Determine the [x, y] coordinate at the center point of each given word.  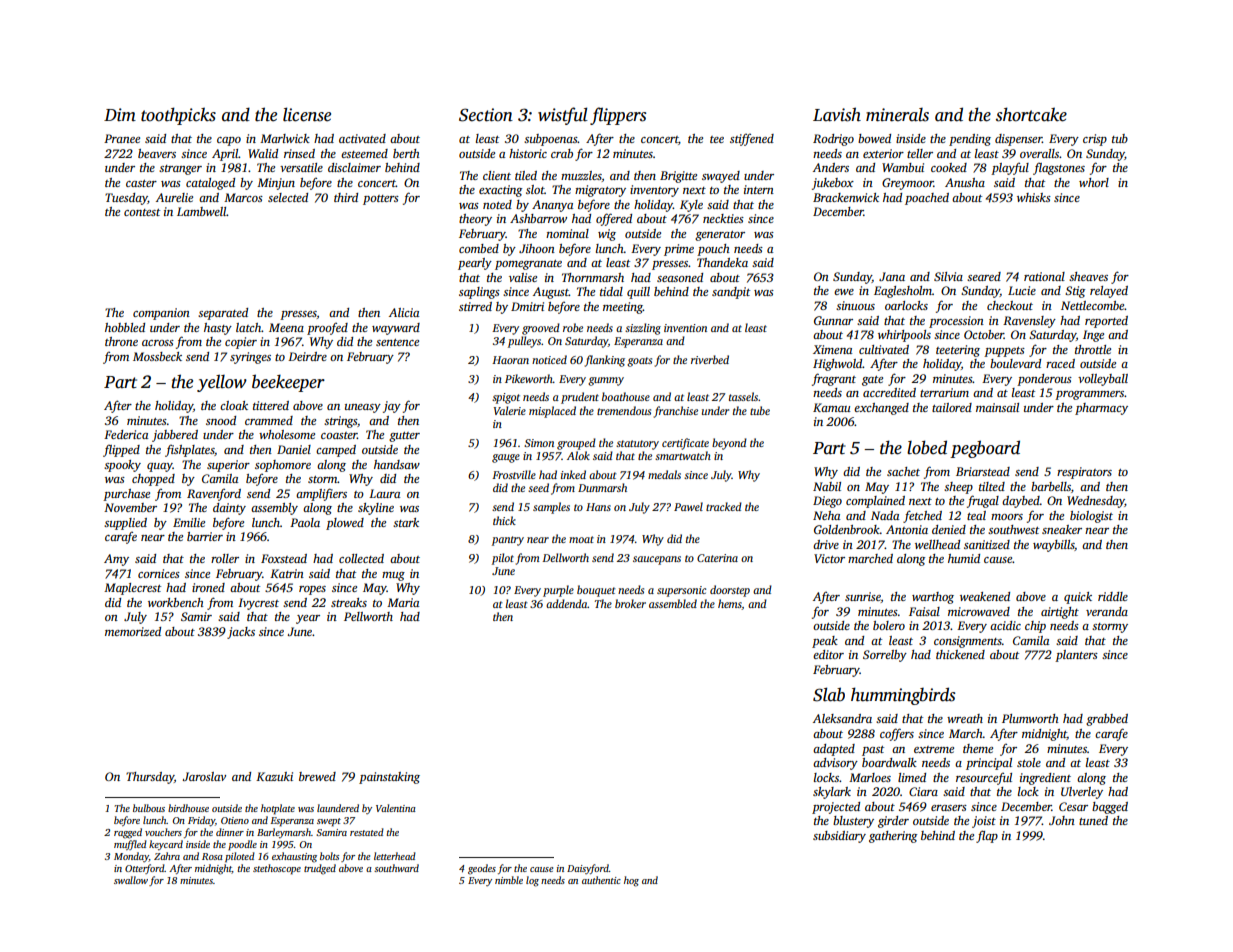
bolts [329, 856]
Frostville [514, 474]
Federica [126, 434]
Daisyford [588, 869]
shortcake [1031, 114]
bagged [1110, 808]
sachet [903, 471]
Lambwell [202, 211]
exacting [500, 191]
